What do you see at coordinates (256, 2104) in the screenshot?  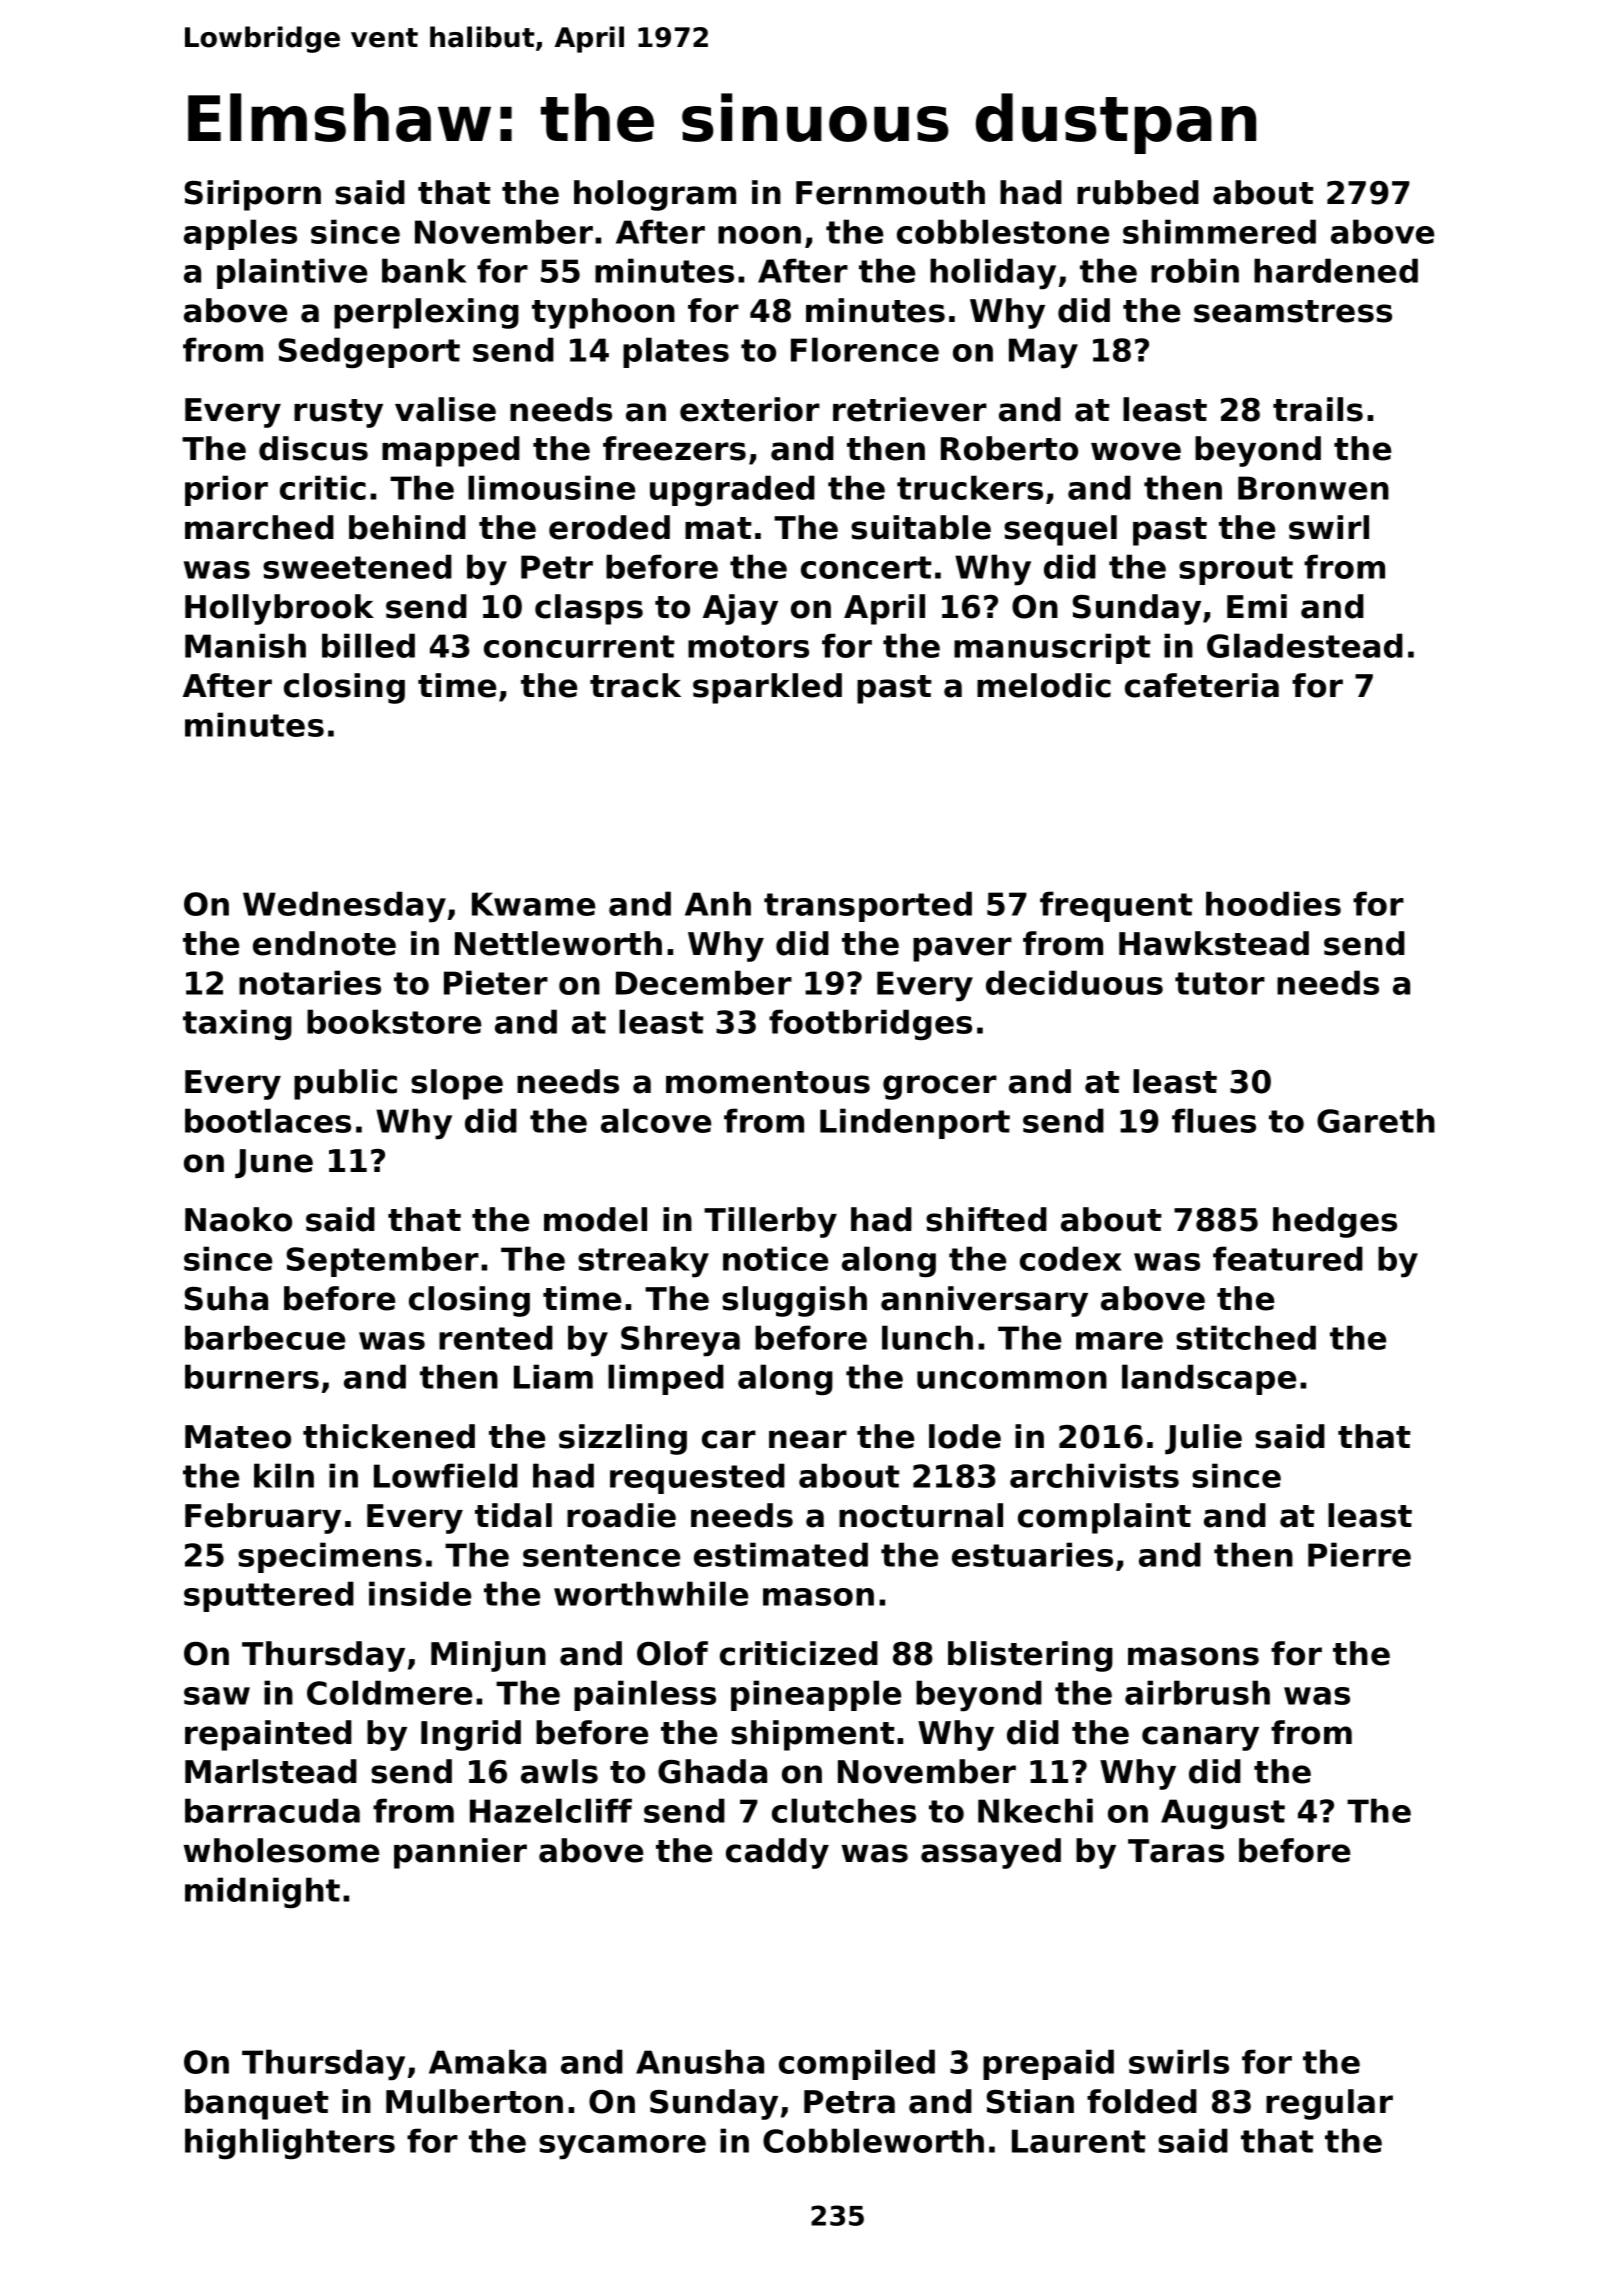 I see `banquet` at bounding box center [256, 2104].
